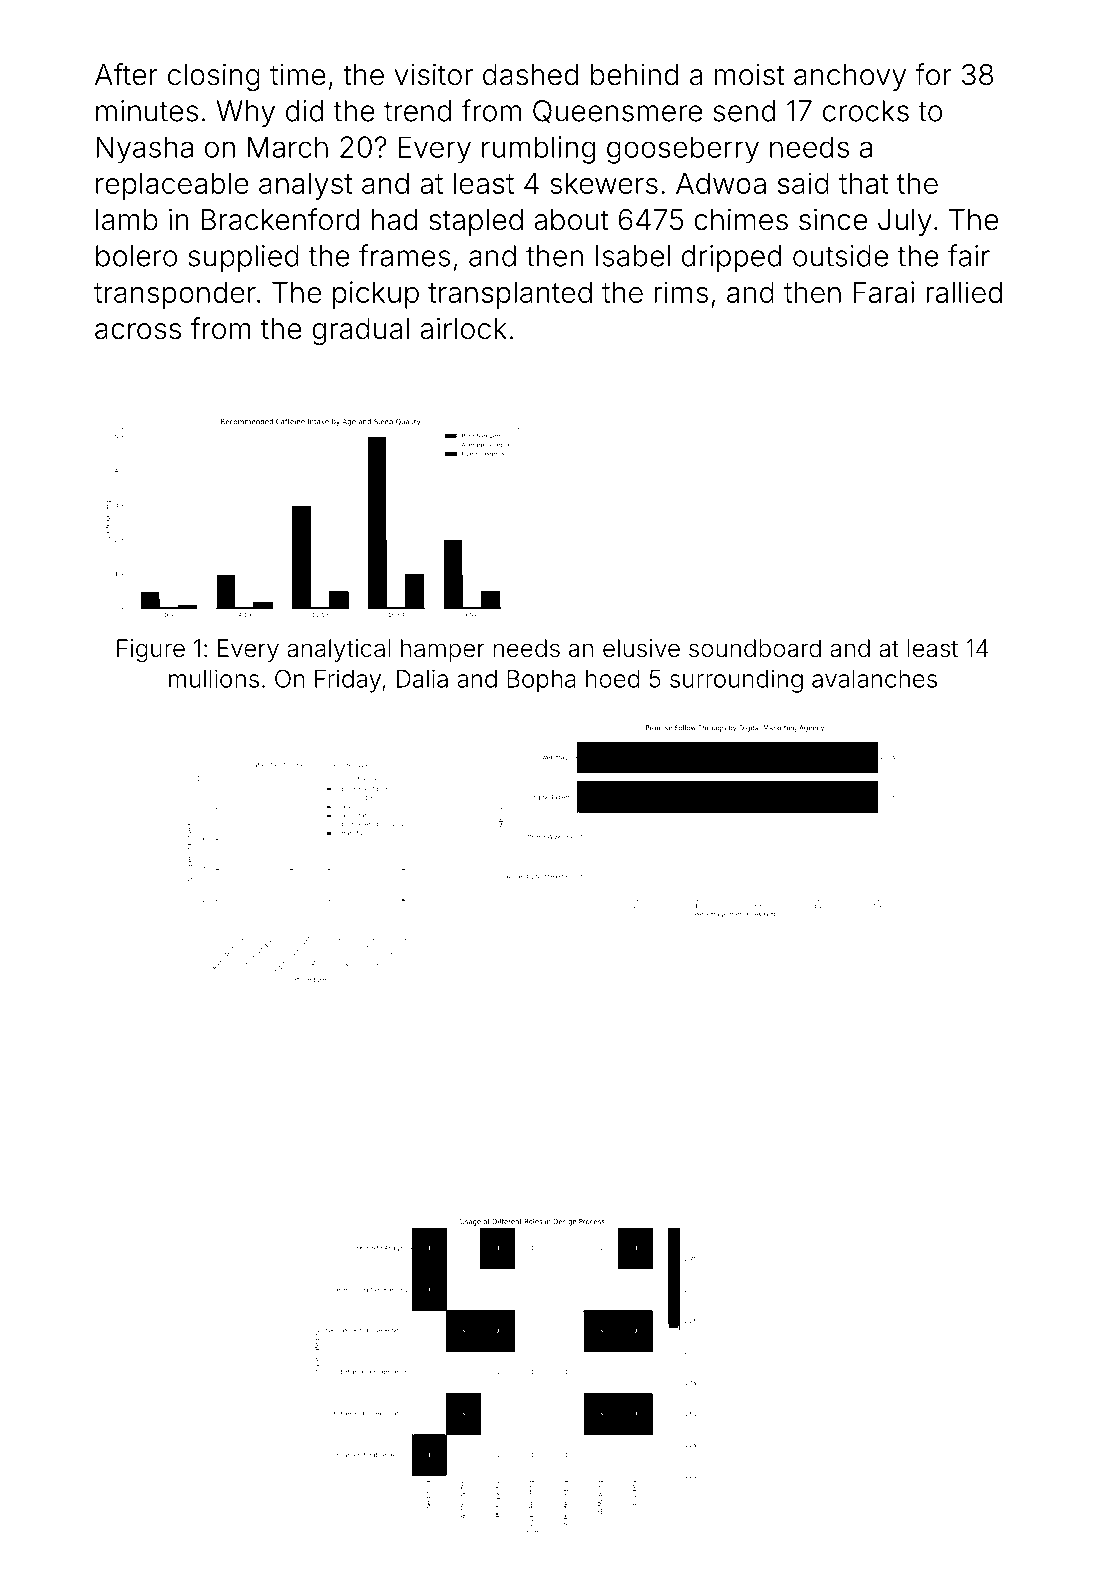  Describe the element at coordinates (538, 150) in the image. I see `rumbling` at that location.
